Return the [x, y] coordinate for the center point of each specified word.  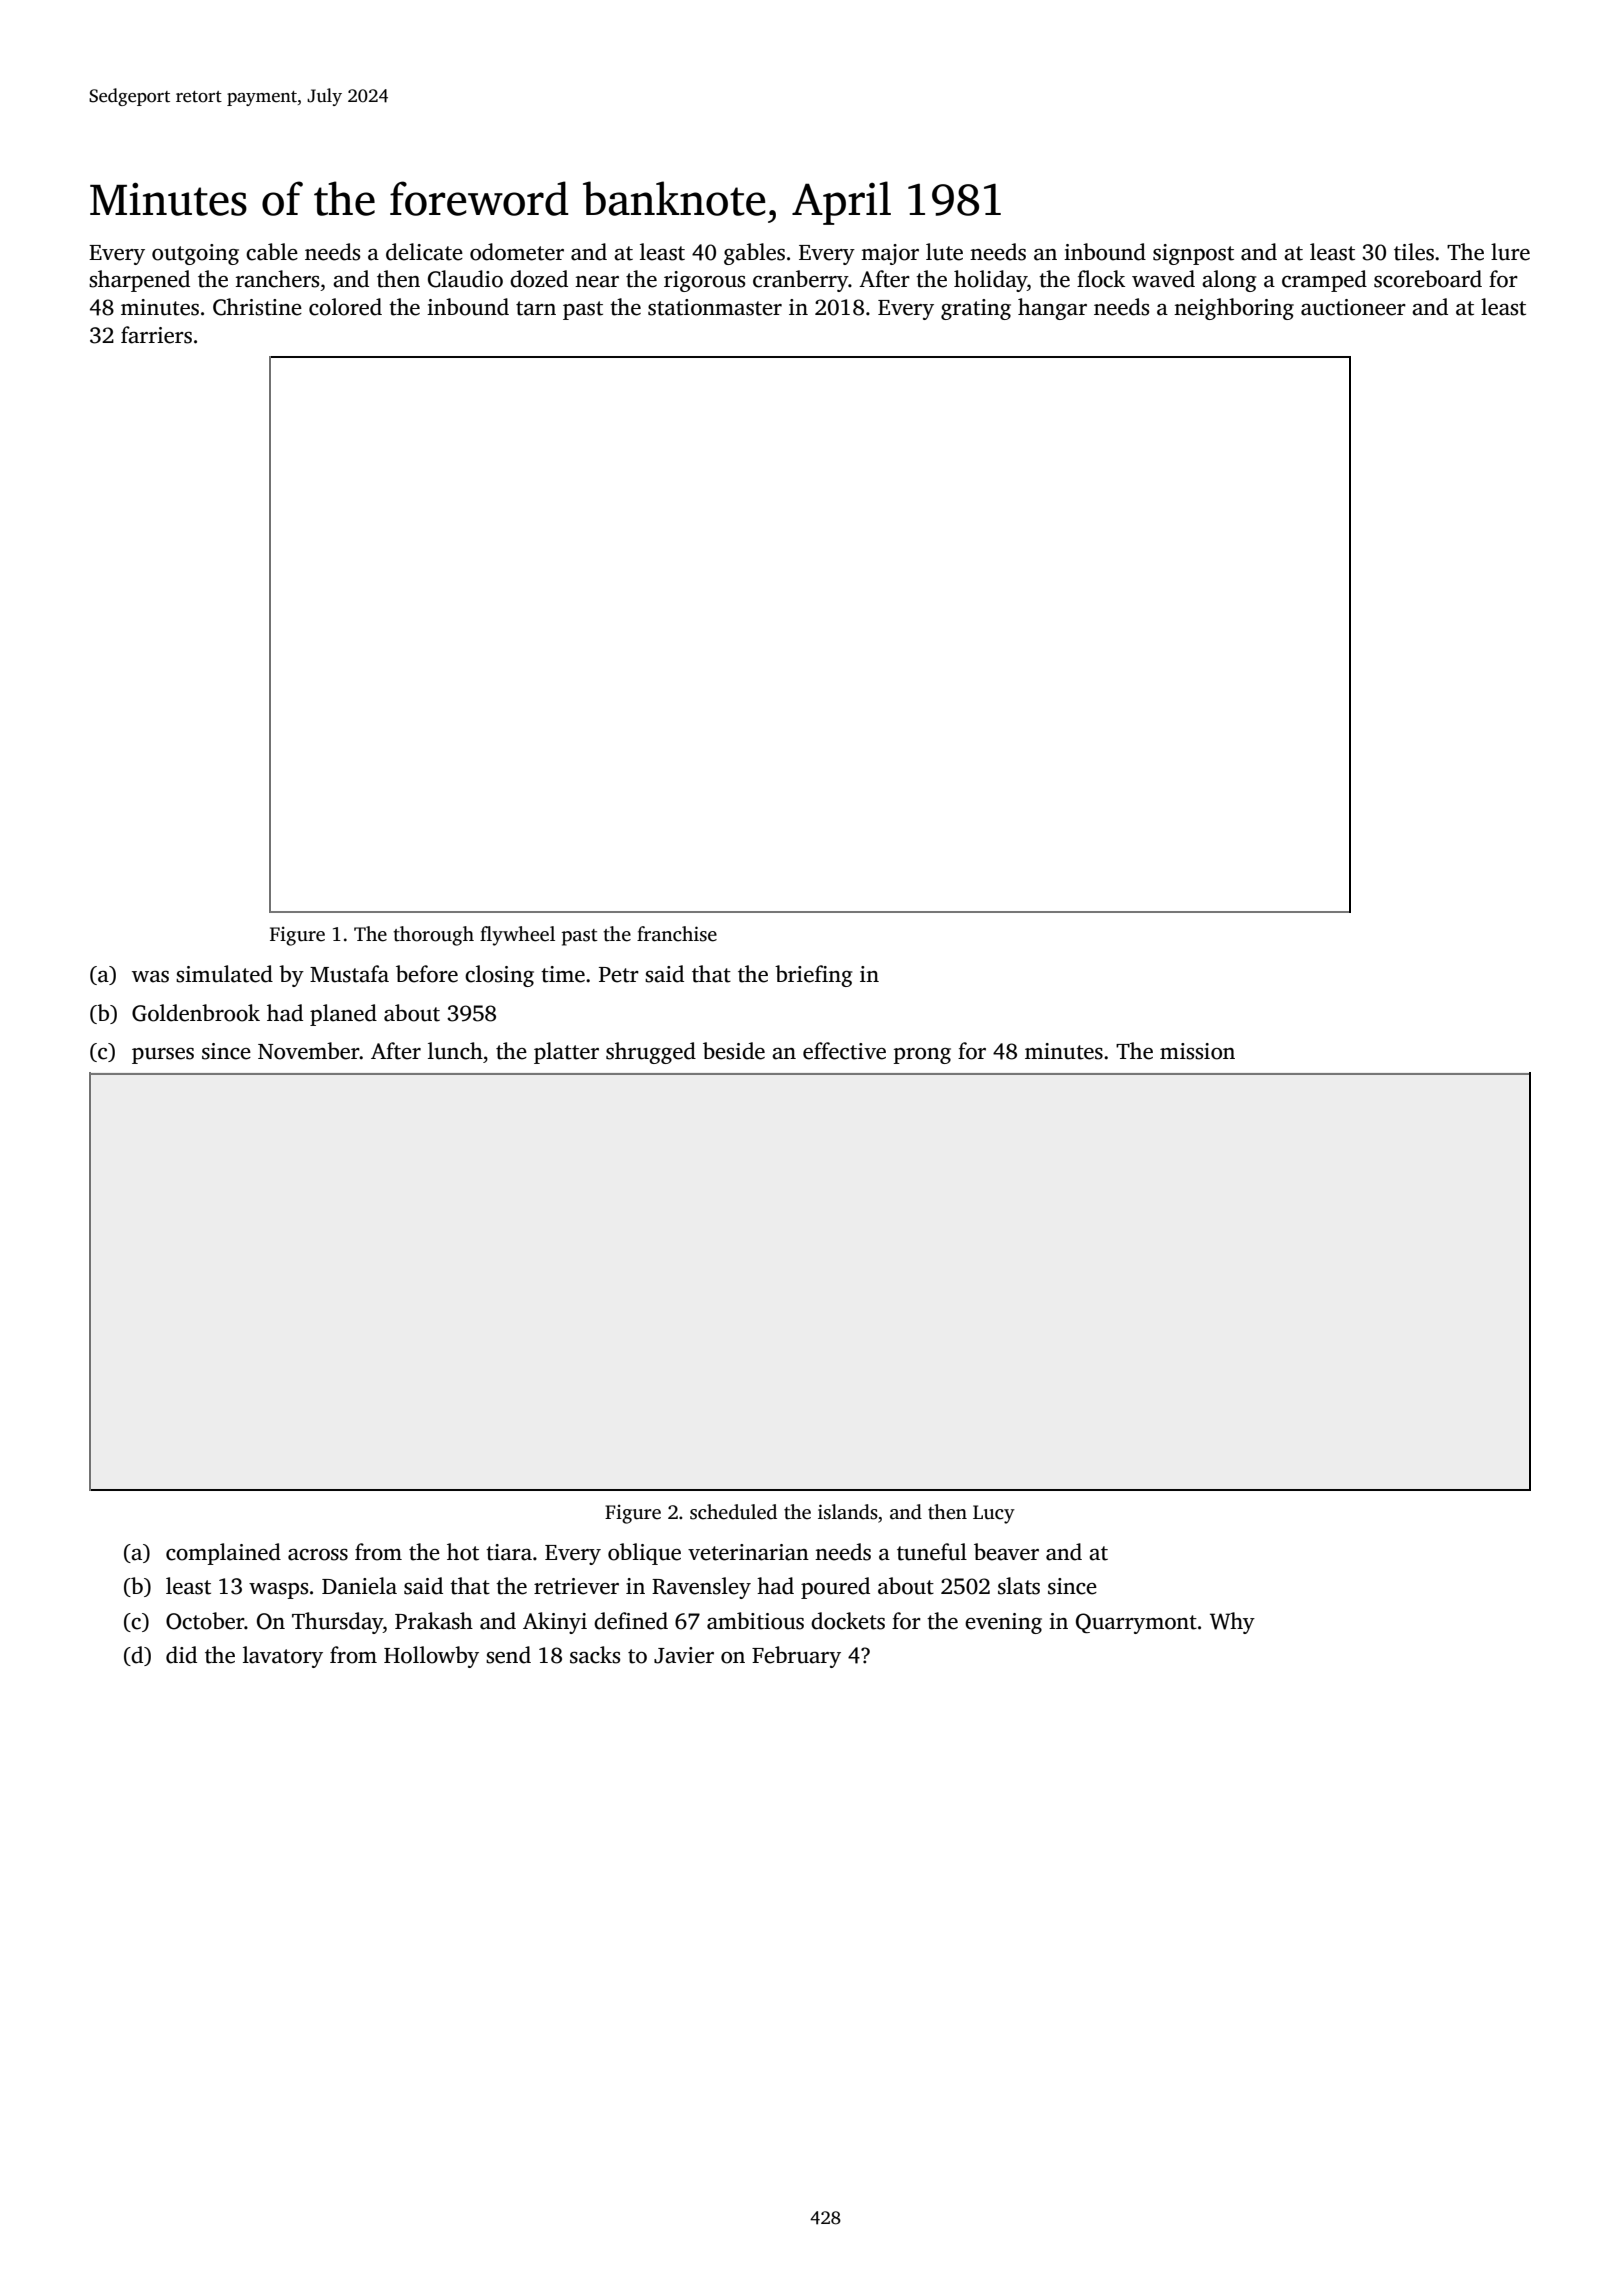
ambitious [755, 1621]
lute [944, 252]
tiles [1414, 252]
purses [163, 1056]
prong [922, 1056]
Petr [619, 975]
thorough [433, 936]
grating [976, 309]
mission [1197, 1051]
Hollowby [431, 1657]
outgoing [195, 254]
